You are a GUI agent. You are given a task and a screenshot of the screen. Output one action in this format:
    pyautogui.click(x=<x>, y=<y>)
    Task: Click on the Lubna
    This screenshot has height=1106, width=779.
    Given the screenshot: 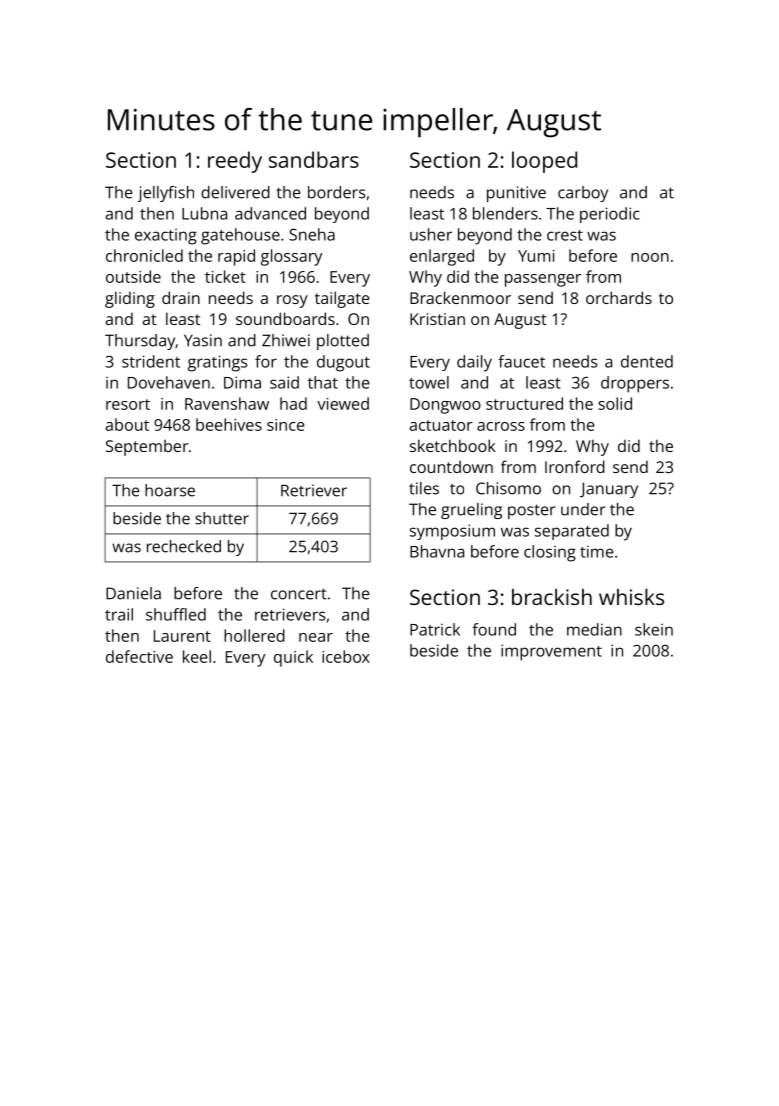 What is the action you would take?
    pyautogui.click(x=204, y=213)
